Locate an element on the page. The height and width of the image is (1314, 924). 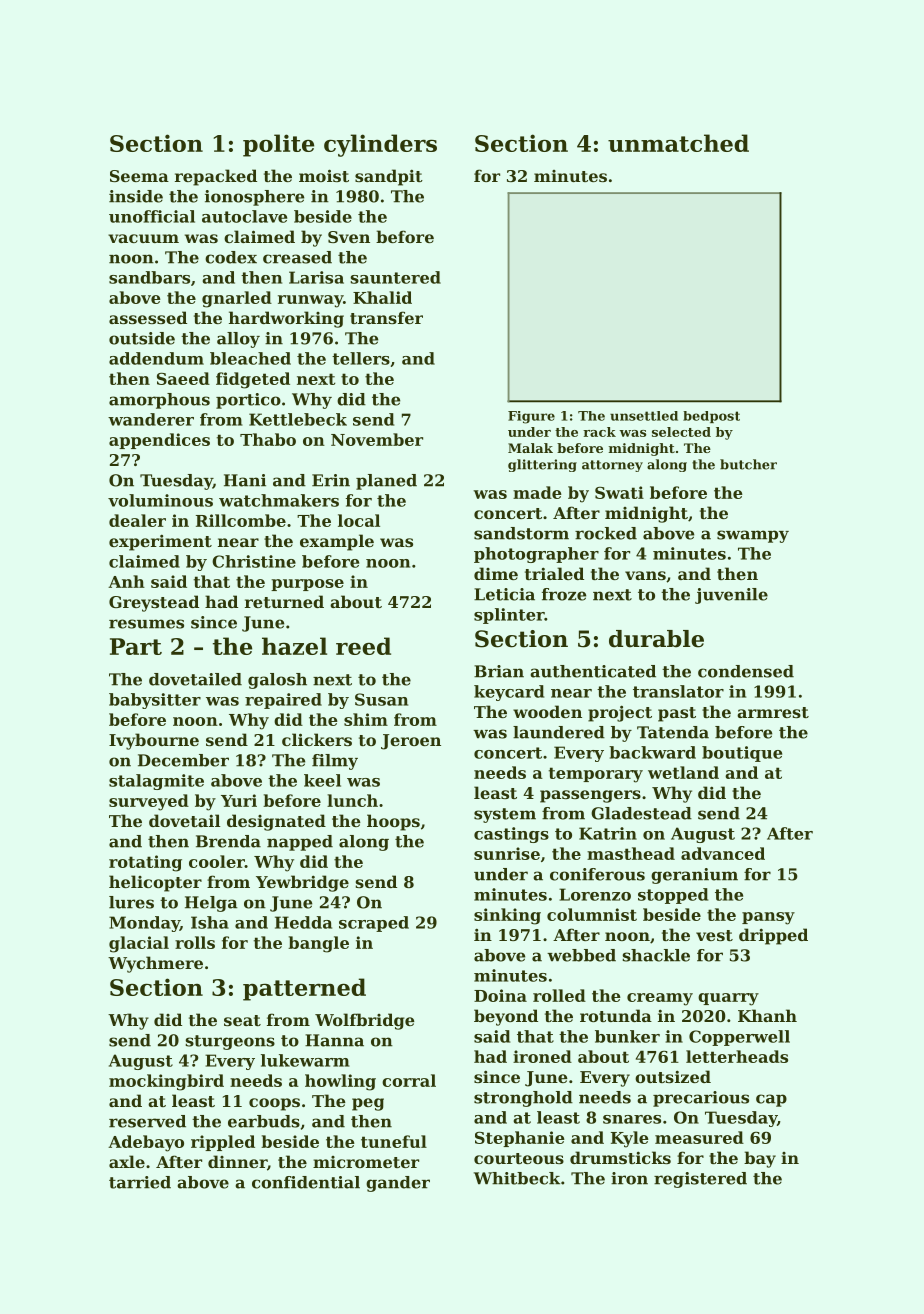
mockingbird is located at coordinates (166, 1082).
